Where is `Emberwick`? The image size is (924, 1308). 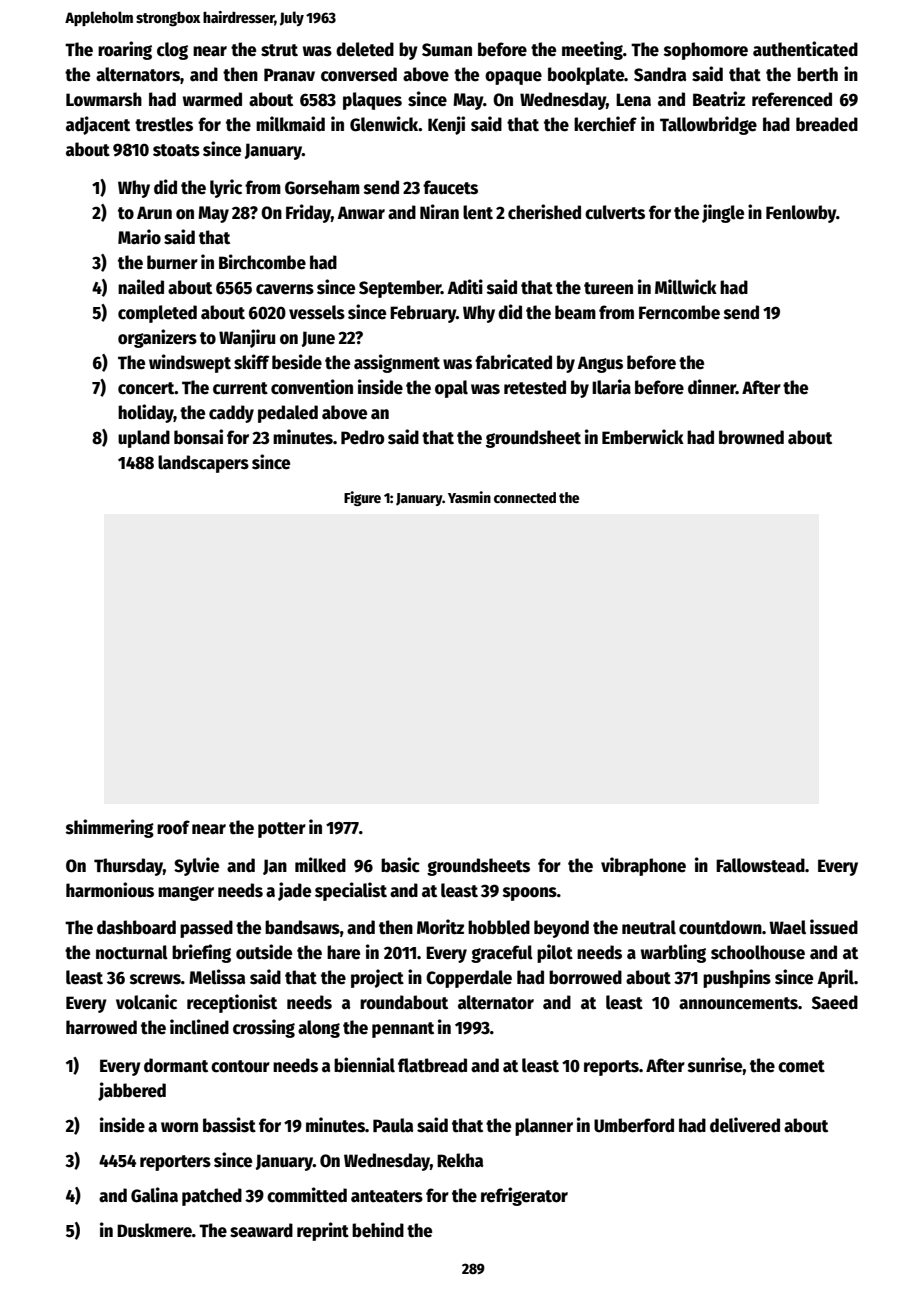 Emberwick is located at coordinates (643, 437).
